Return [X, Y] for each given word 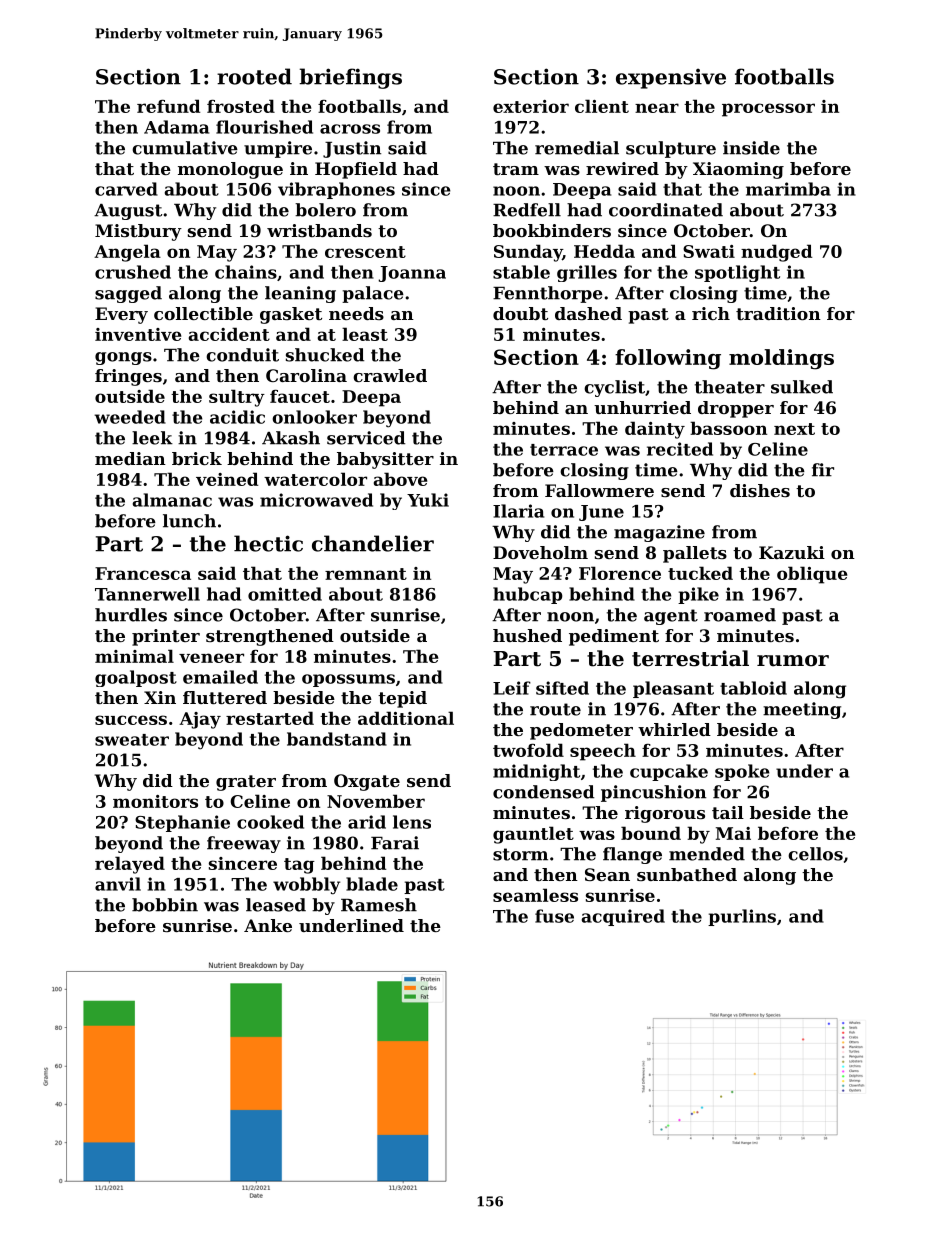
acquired [623, 917]
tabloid [753, 688]
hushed [527, 635]
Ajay [200, 720]
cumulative [185, 148]
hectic [268, 543]
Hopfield [356, 170]
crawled [390, 375]
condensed [543, 792]
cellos [815, 854]
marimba [788, 189]
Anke [268, 925]
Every [121, 315]
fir [823, 470]
